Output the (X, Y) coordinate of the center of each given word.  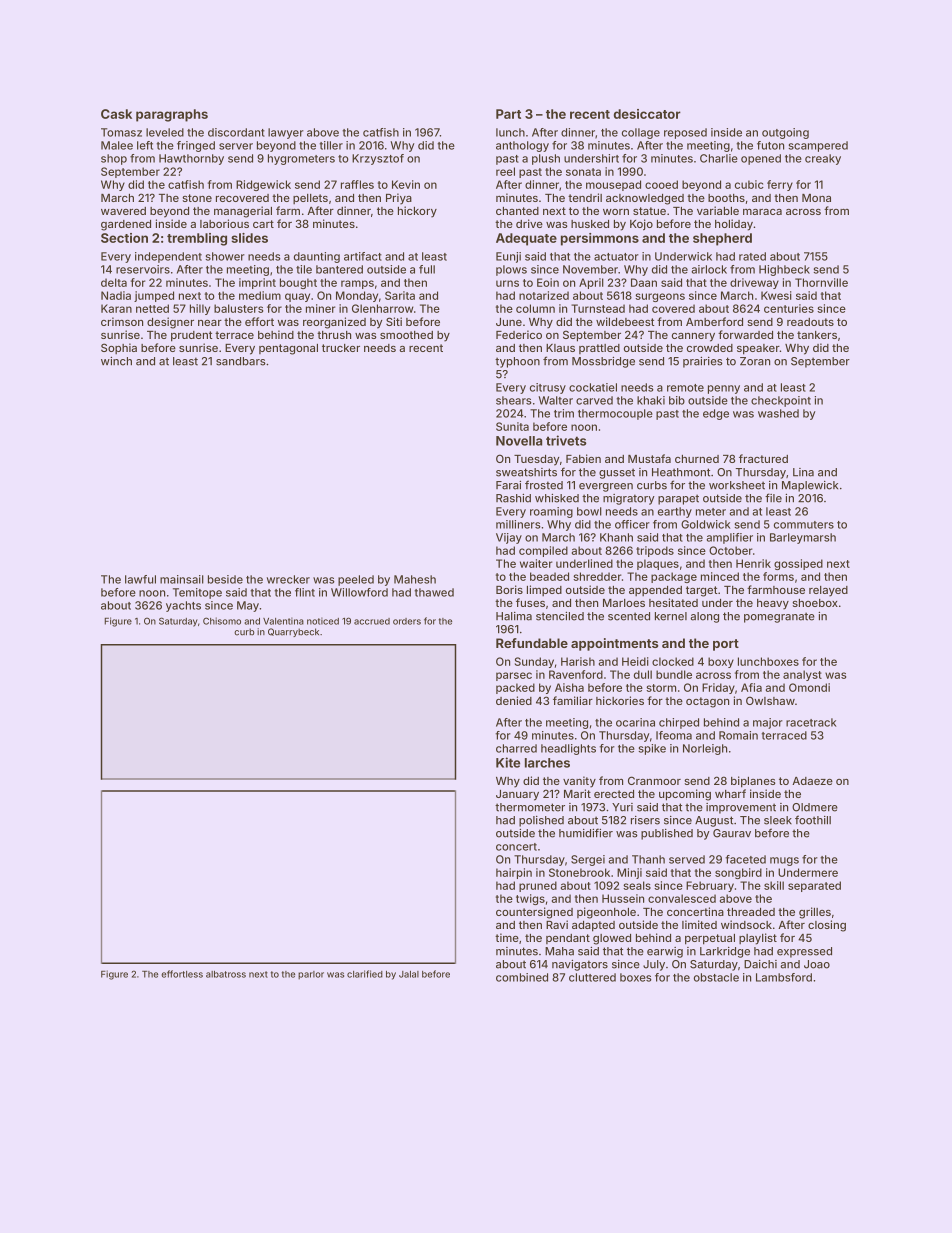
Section (124, 238)
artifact (363, 256)
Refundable (532, 643)
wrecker (288, 579)
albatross (226, 974)
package (674, 577)
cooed (661, 184)
